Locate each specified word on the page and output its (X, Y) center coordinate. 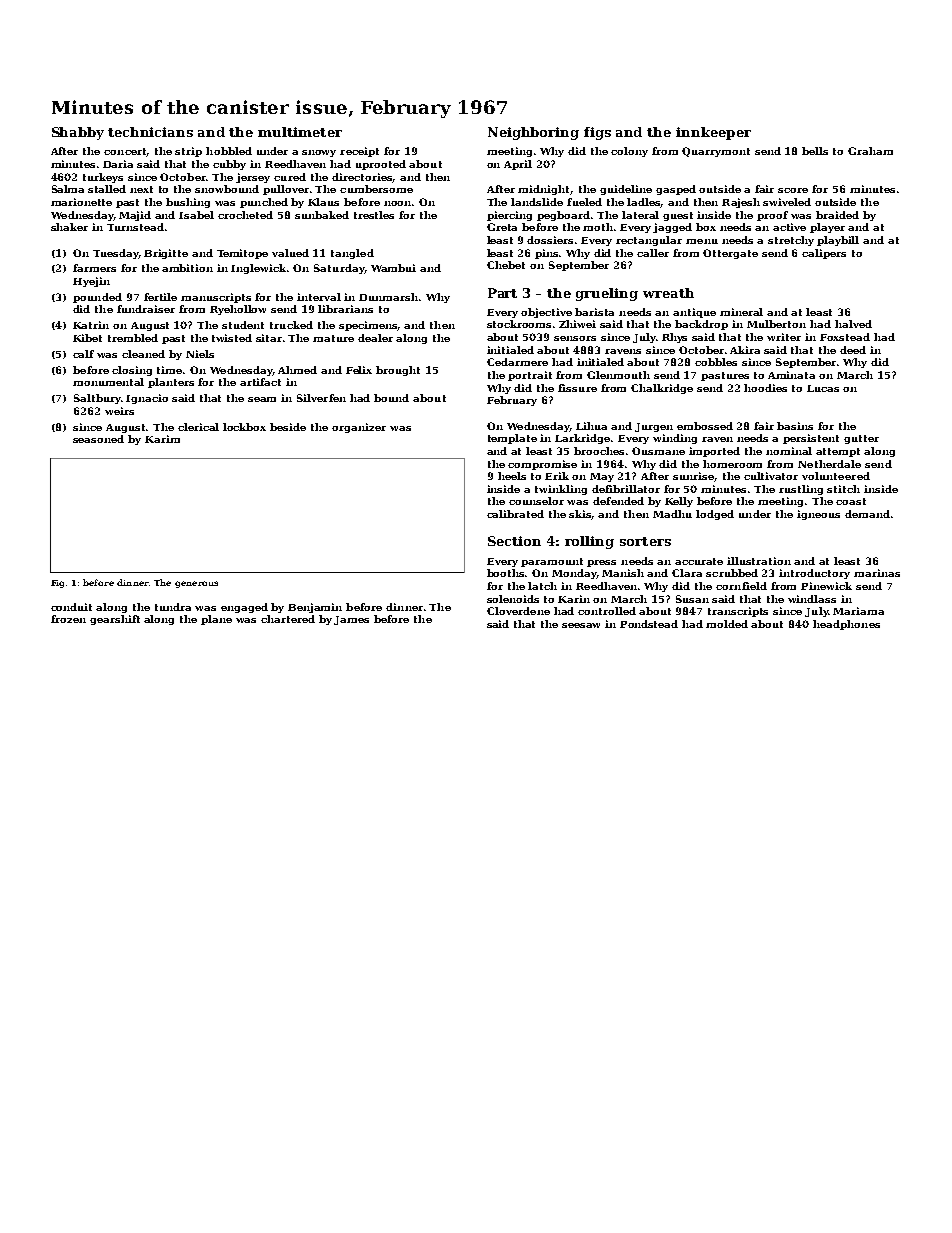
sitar (269, 338)
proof (772, 216)
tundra (173, 607)
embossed (705, 426)
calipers (824, 254)
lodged (715, 515)
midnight (544, 190)
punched (264, 203)
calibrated (515, 514)
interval (319, 297)
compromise (542, 465)
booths (506, 573)
